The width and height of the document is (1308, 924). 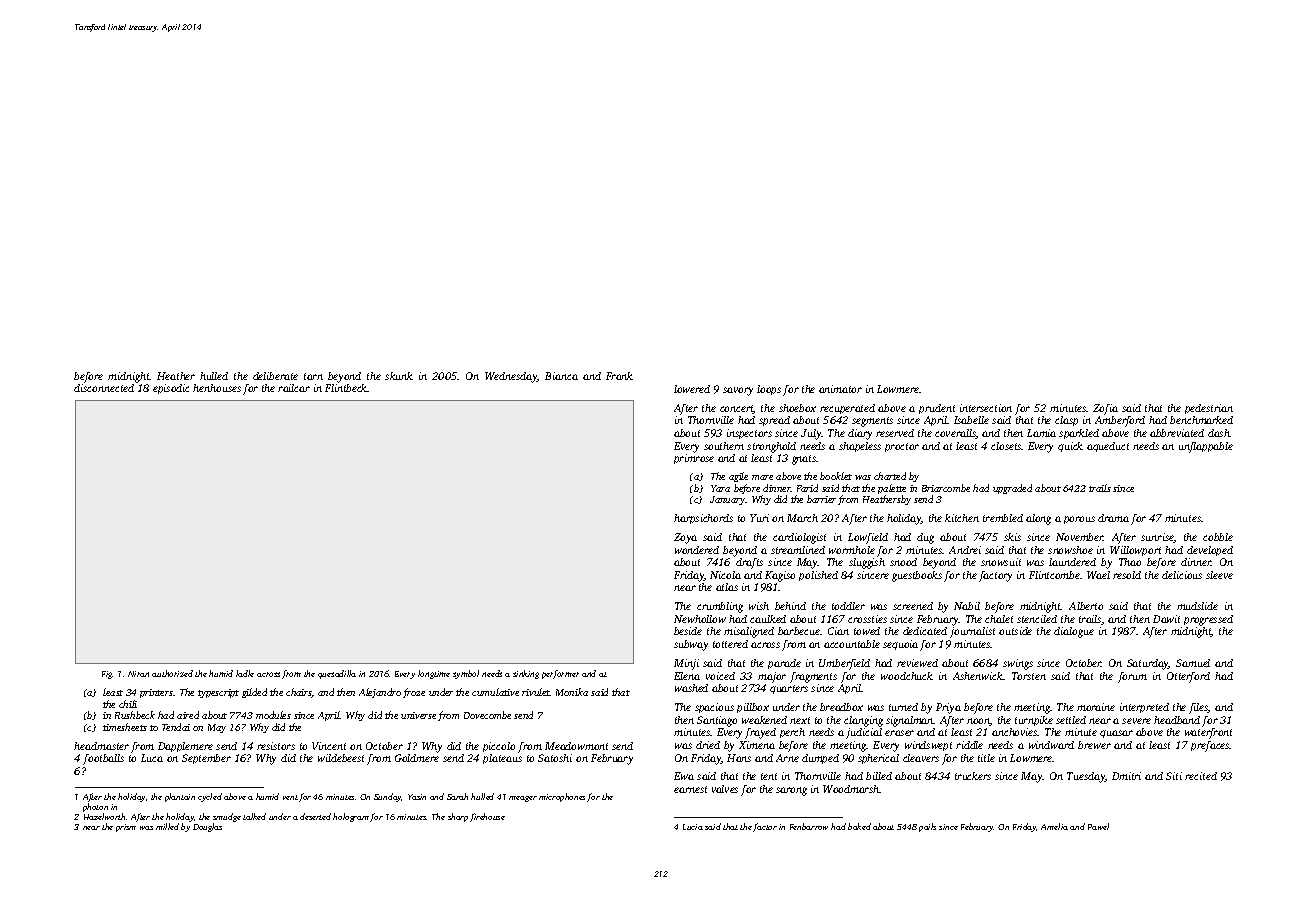 I want to click on episodic, so click(x=171, y=389).
